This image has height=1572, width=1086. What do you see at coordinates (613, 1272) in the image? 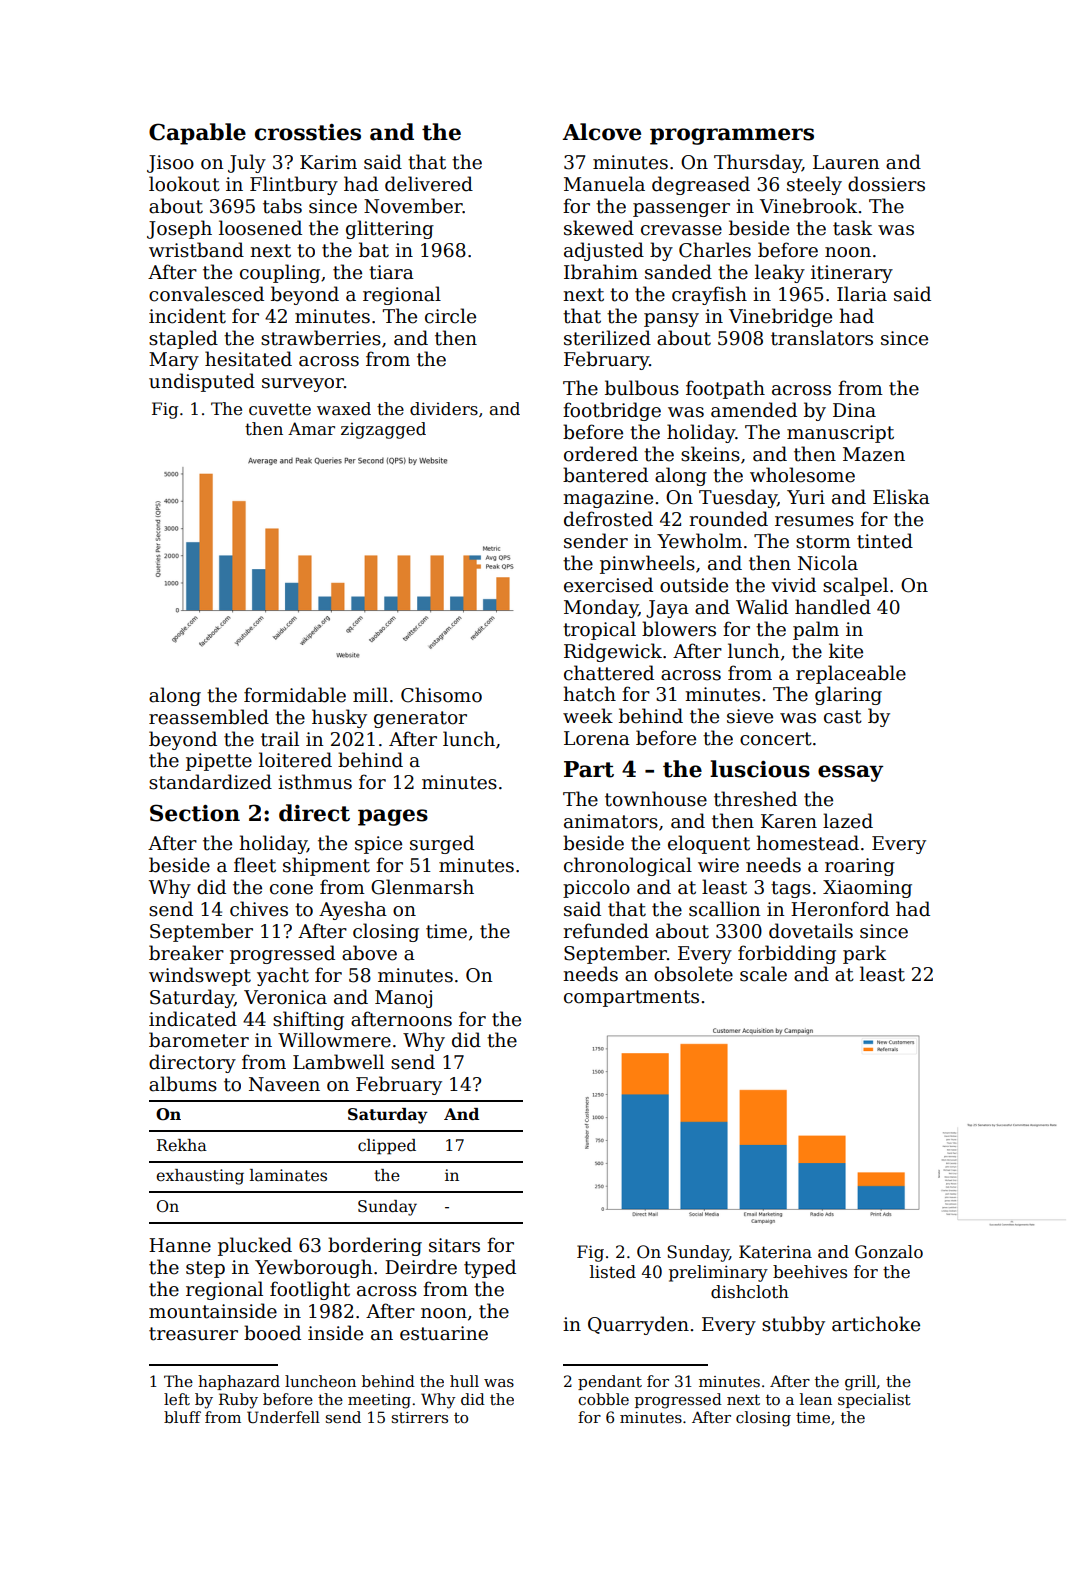
I see `listed` at bounding box center [613, 1272].
